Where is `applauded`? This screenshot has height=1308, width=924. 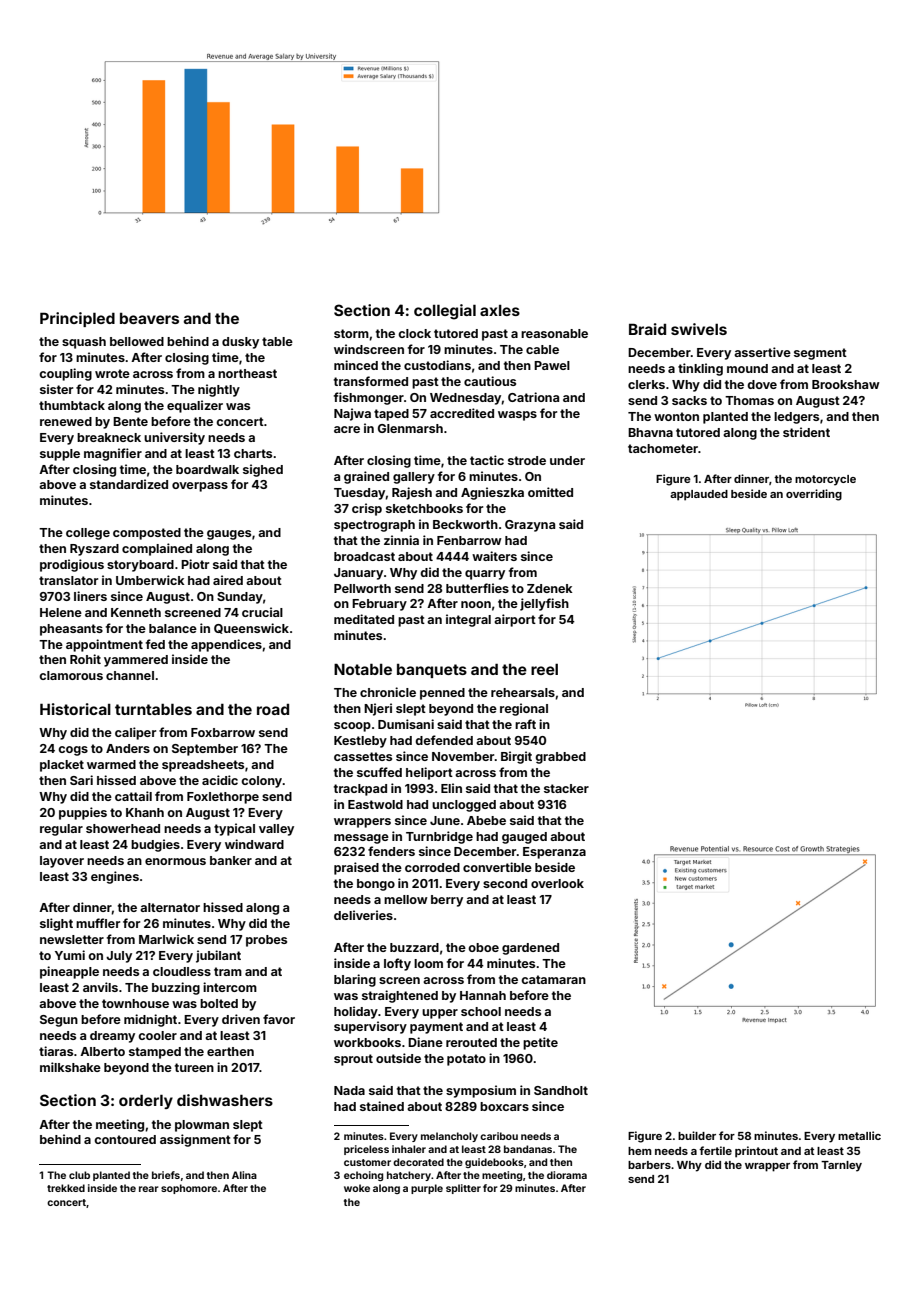 applauded is located at coordinates (699, 495).
